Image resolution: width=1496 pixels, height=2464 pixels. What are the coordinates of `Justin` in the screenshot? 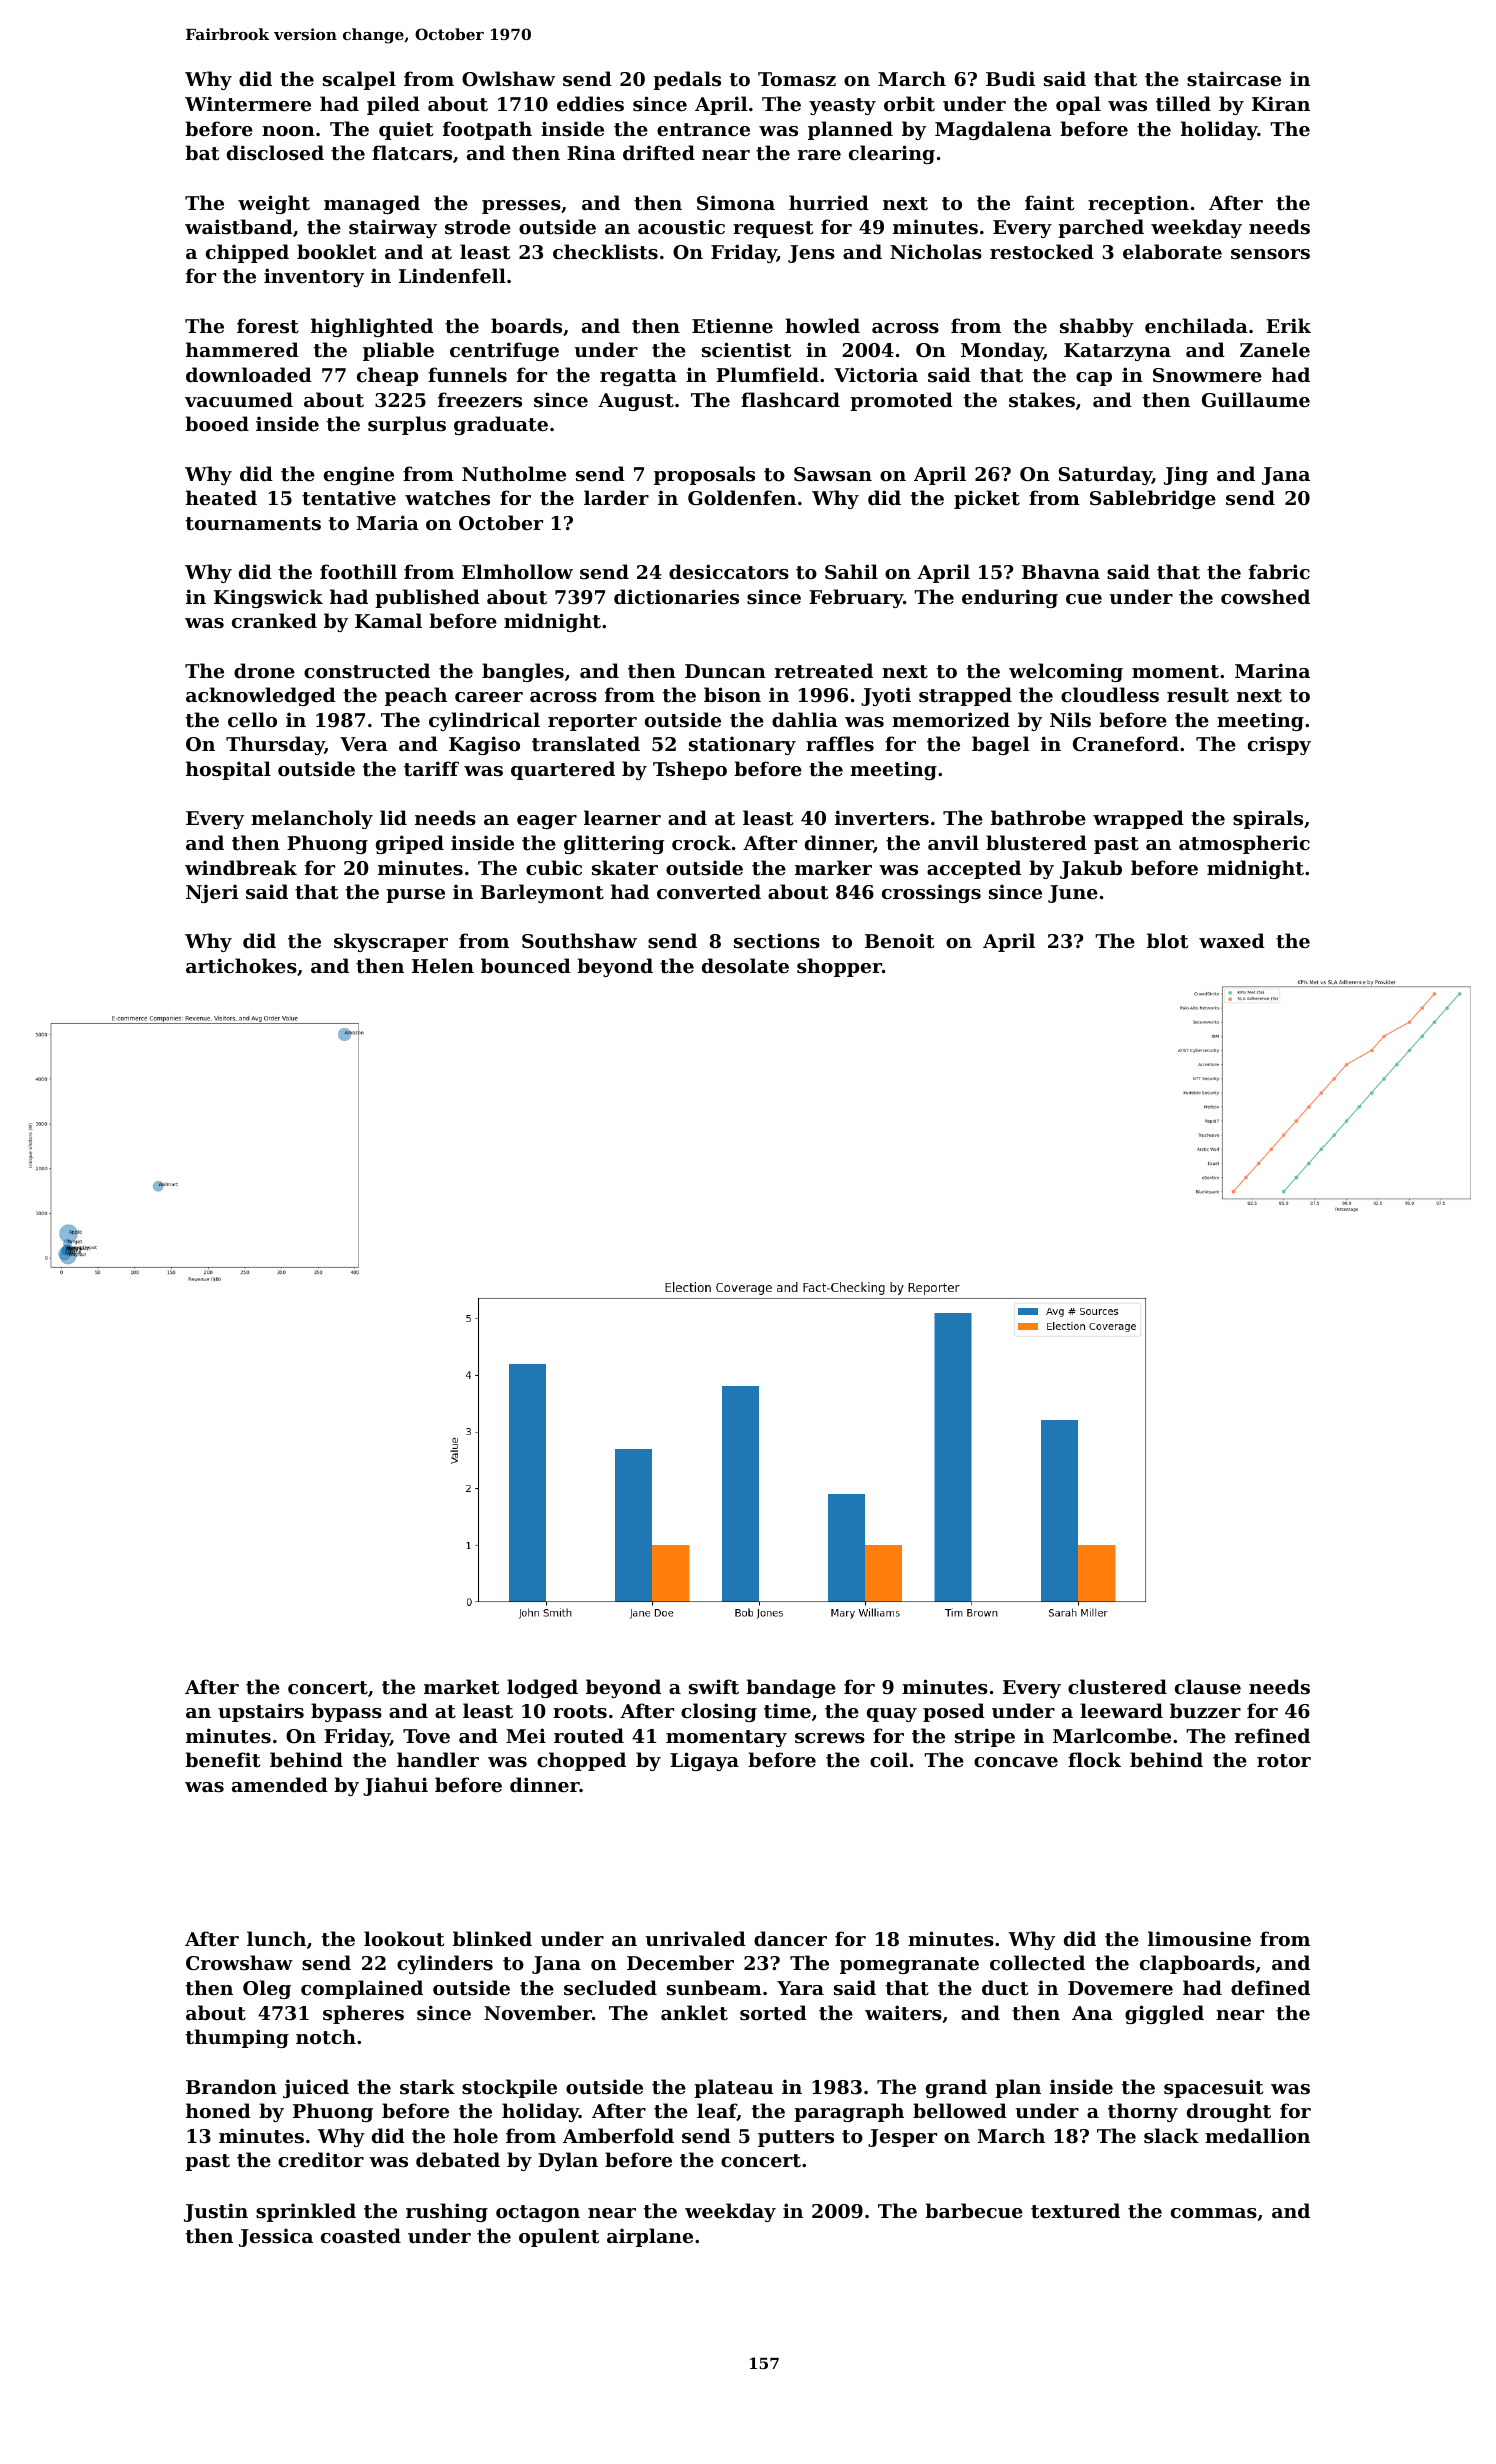 It's located at (216, 2212).
